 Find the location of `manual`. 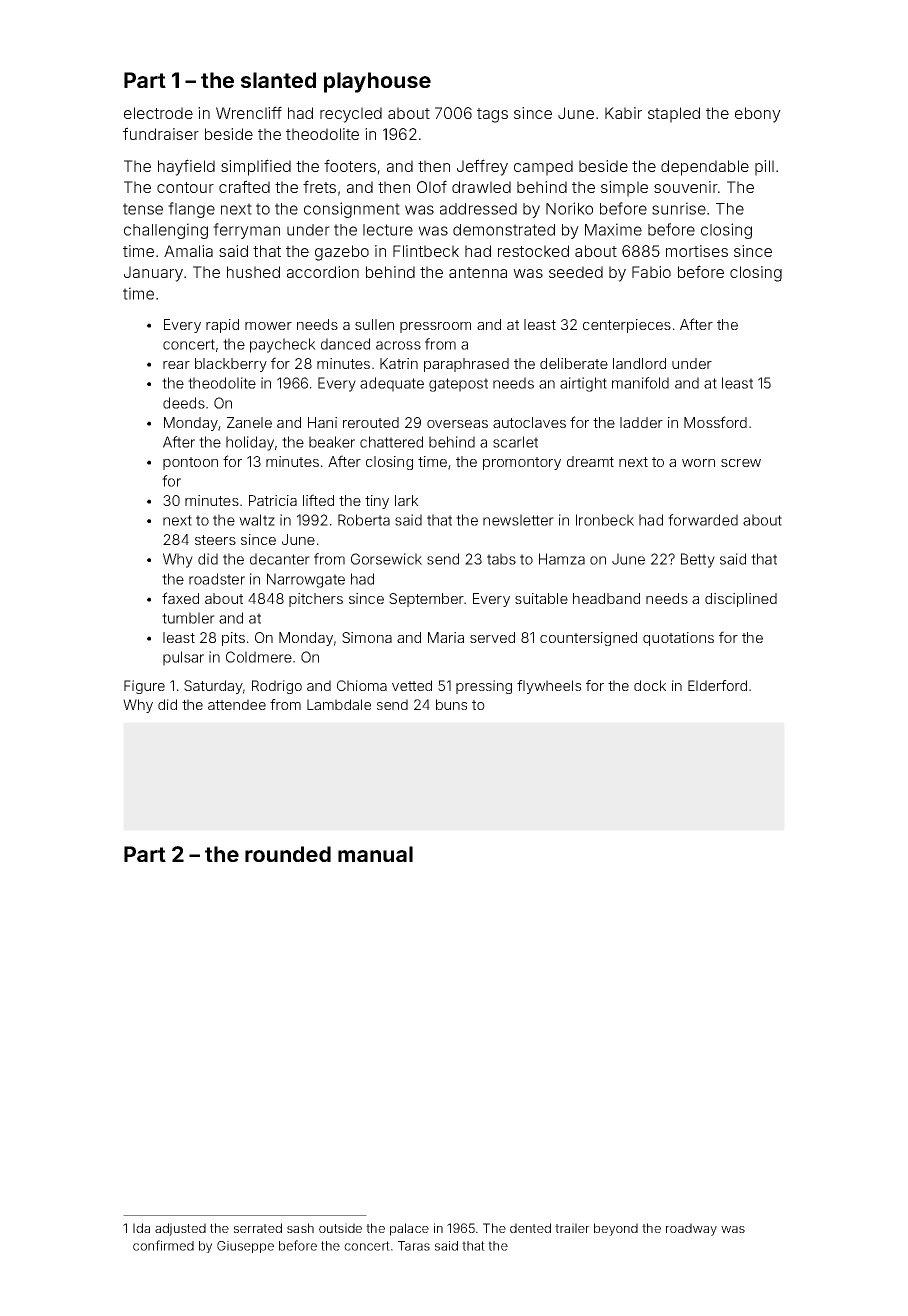

manual is located at coordinates (375, 854).
